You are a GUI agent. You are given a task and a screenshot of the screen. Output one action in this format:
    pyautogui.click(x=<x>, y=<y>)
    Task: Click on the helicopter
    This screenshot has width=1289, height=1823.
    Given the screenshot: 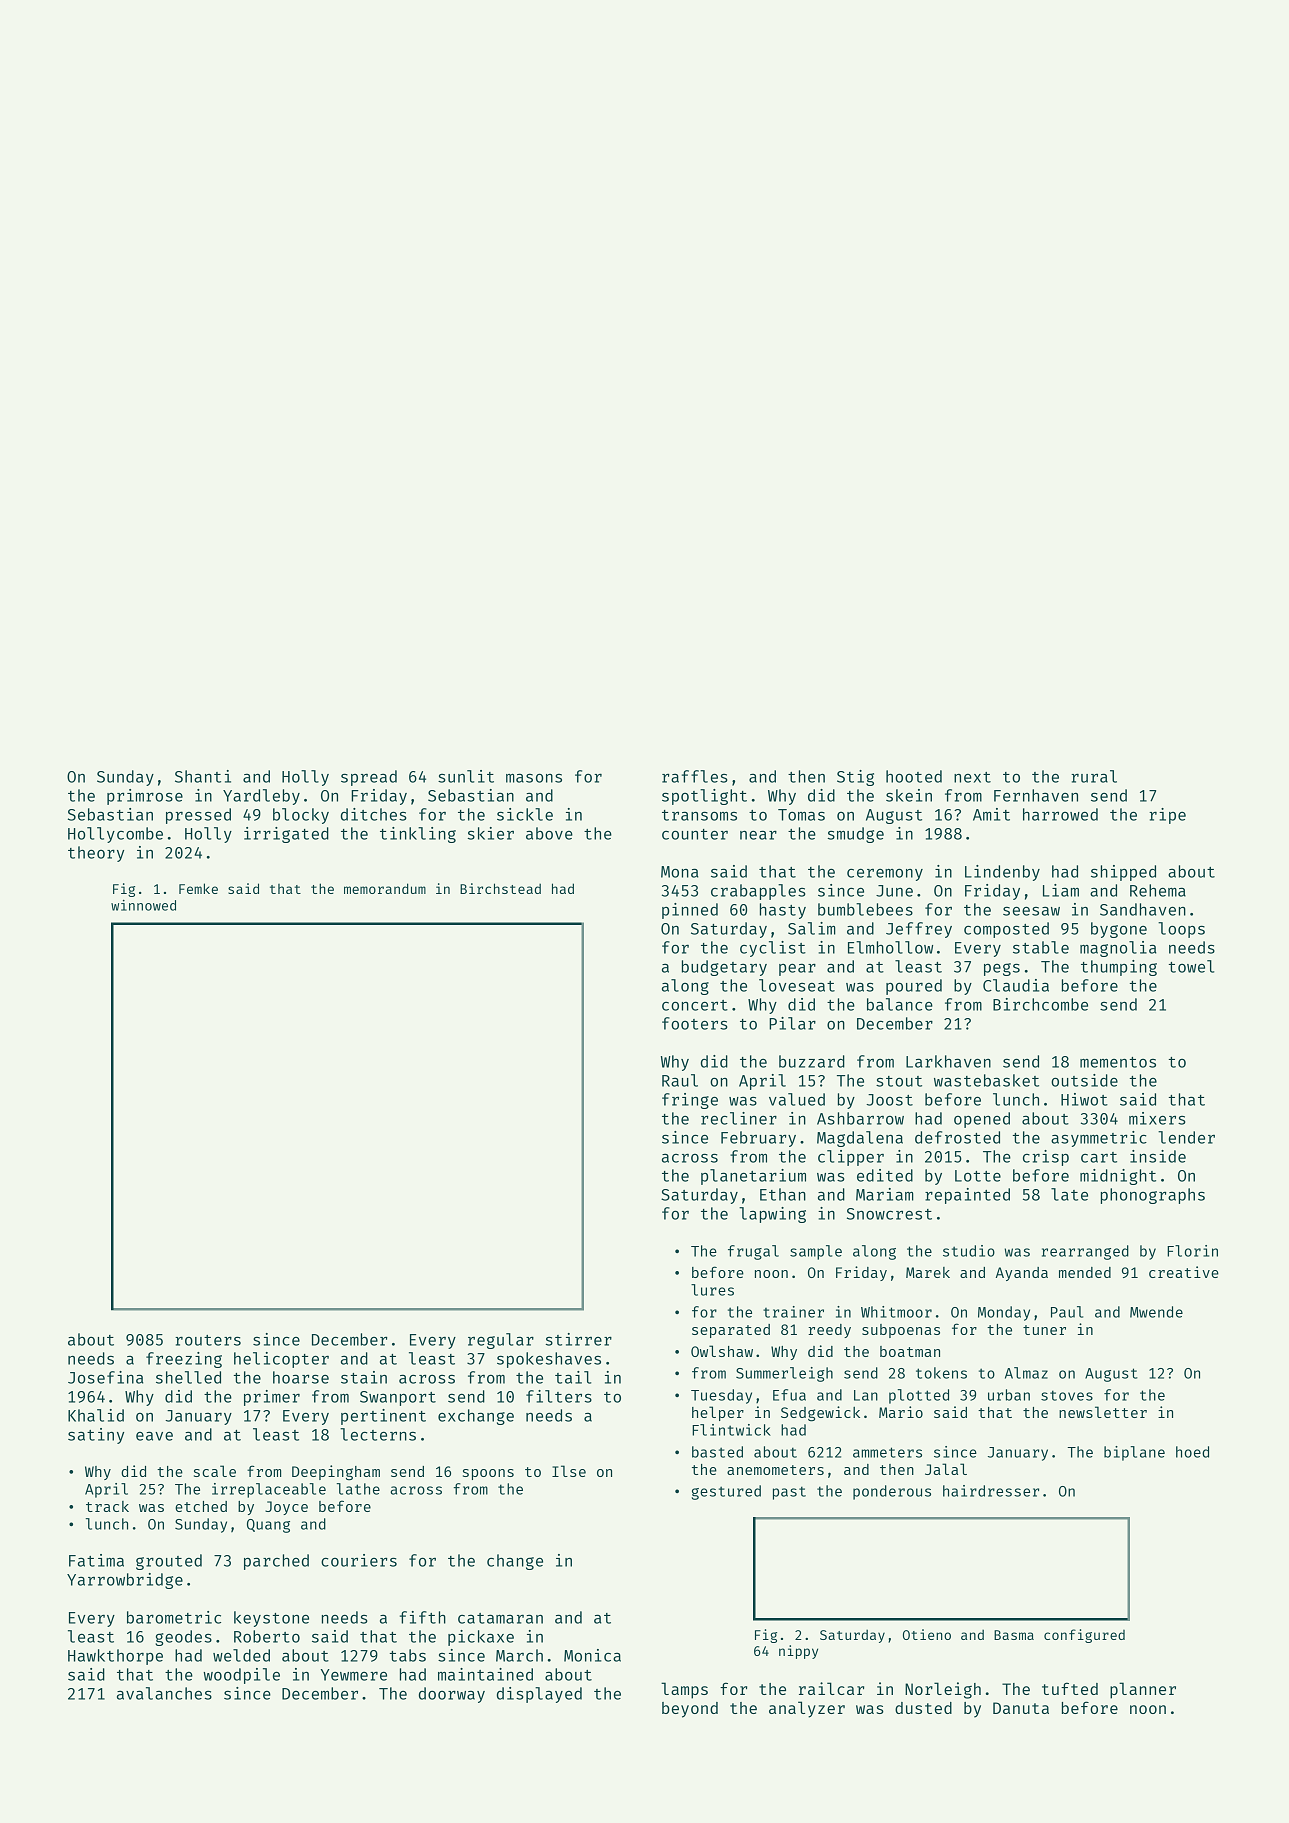 What is the action you would take?
    pyautogui.click(x=281, y=1360)
